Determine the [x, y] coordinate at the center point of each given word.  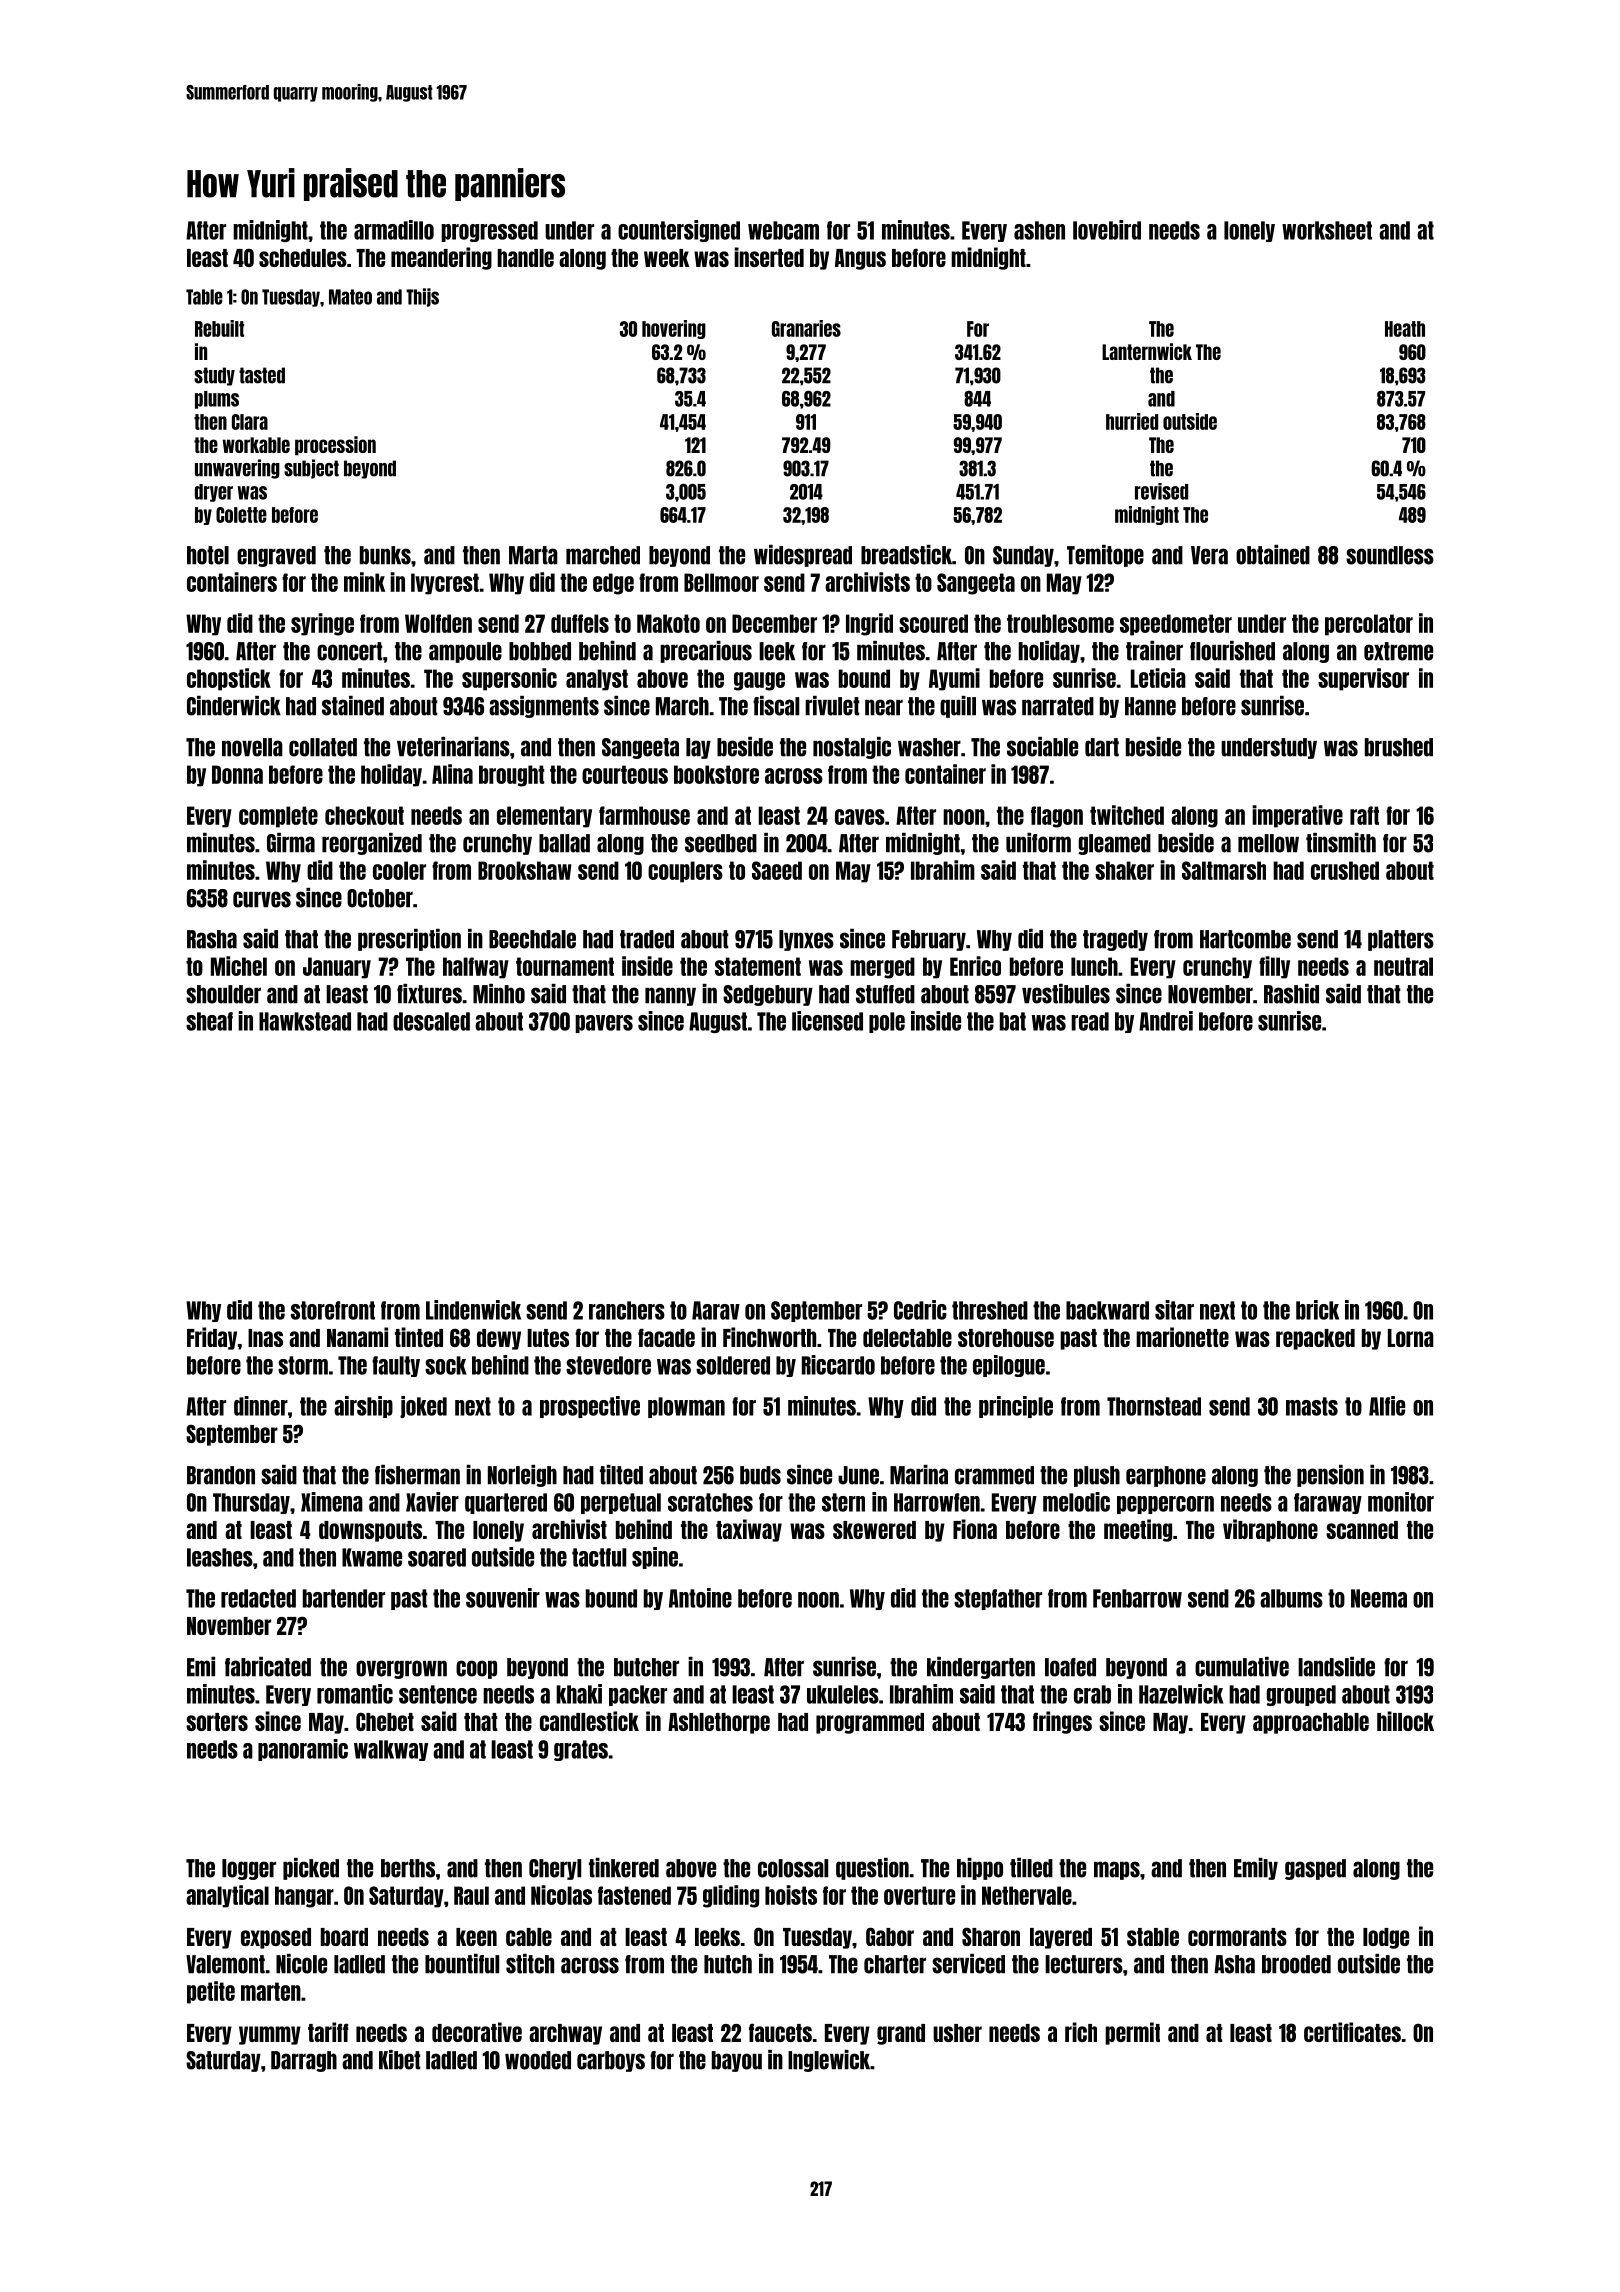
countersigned [679, 231]
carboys [611, 2061]
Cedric [920, 1310]
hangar [304, 1897]
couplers [685, 872]
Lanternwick [1147, 351]
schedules [303, 258]
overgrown [401, 1669]
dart [1102, 747]
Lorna [1411, 1338]
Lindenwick [473, 1310]
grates [581, 1750]
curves [262, 899]
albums [1291, 1598]
